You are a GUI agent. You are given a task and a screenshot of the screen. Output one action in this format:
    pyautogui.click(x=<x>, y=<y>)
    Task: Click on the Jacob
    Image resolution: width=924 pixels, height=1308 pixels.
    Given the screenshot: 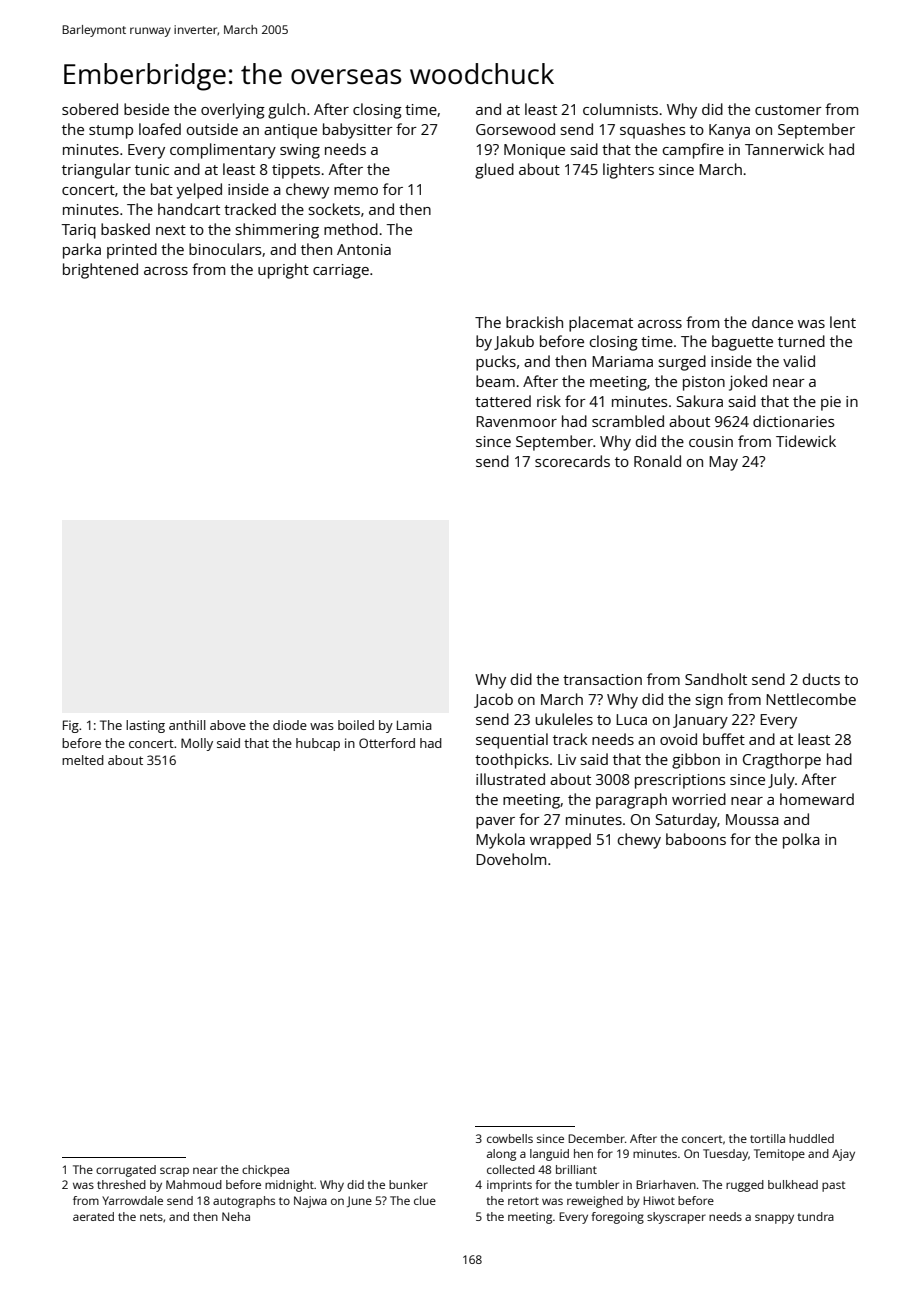 What is the action you would take?
    pyautogui.click(x=493, y=700)
